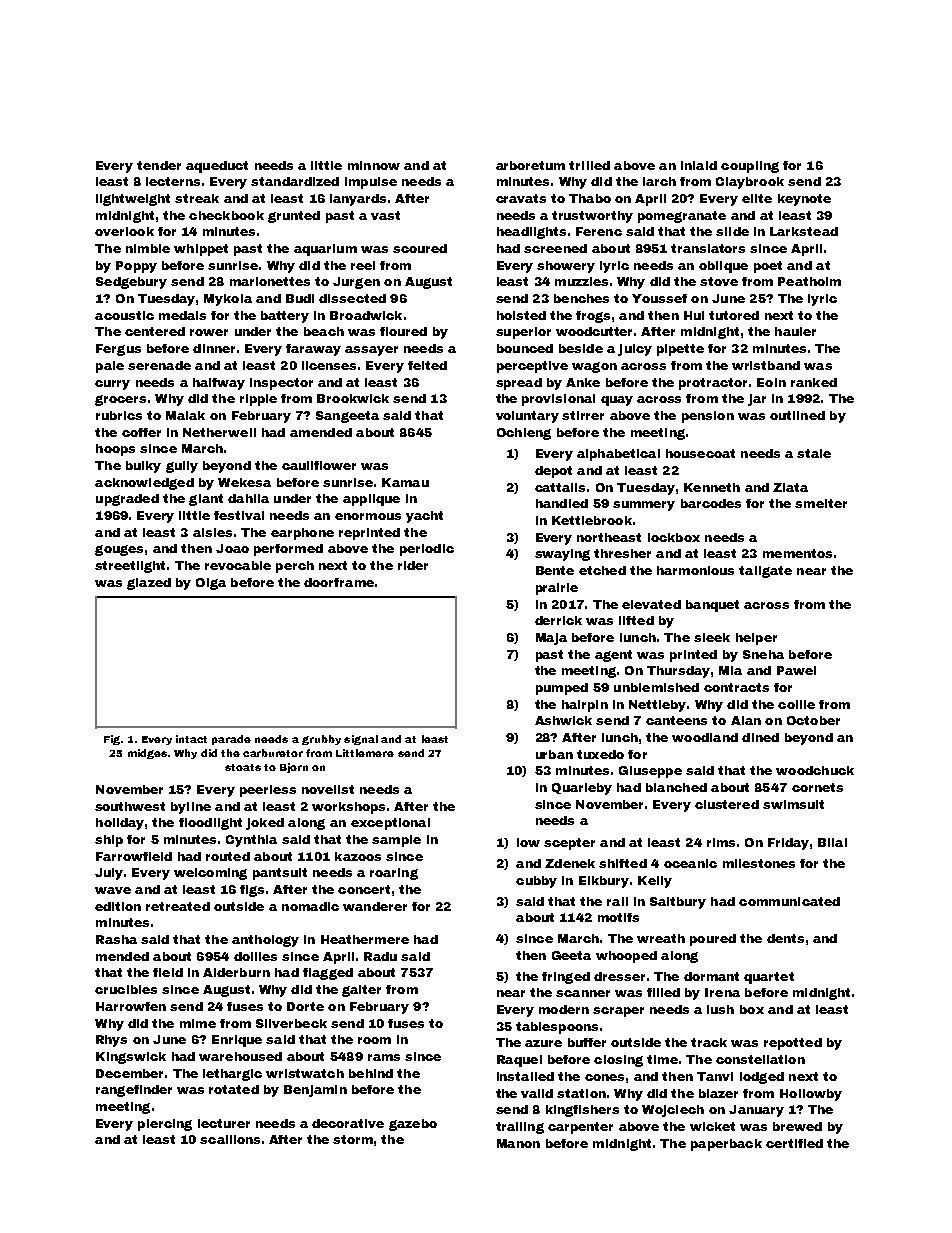 The image size is (952, 1233). Describe the element at coordinates (198, 1023) in the image. I see `mime` at that location.
